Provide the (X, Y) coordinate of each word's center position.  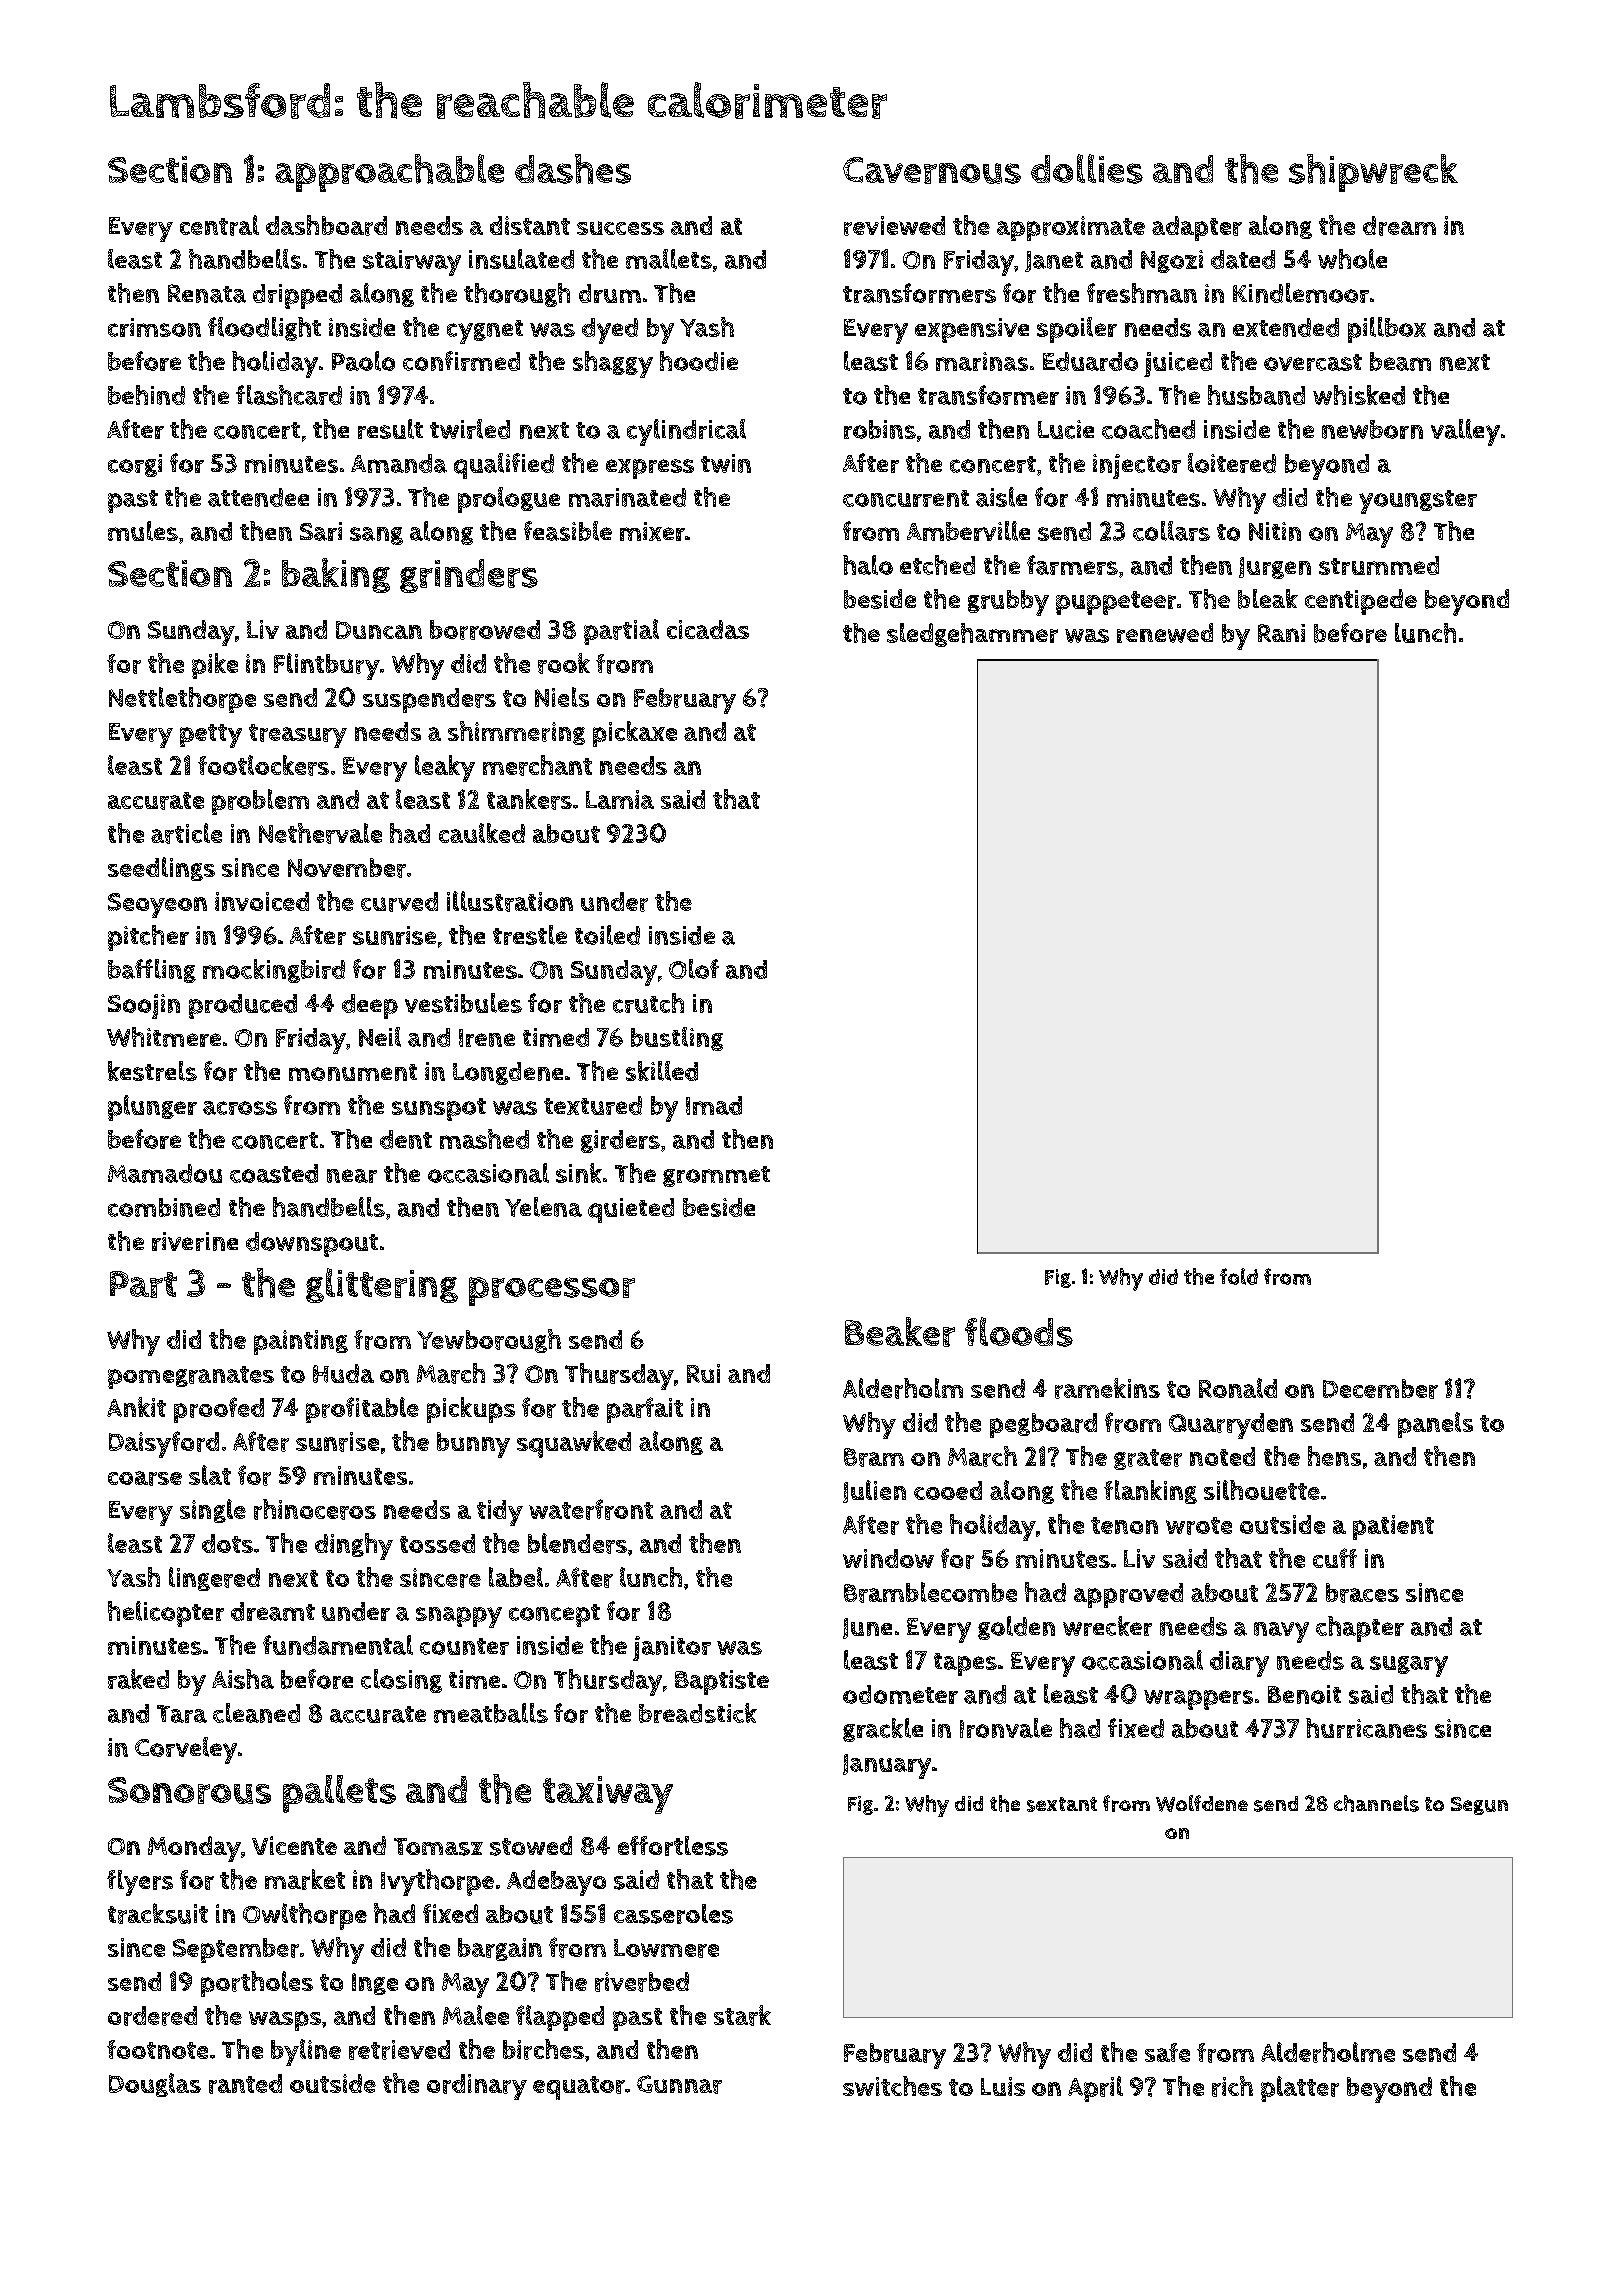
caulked (482, 833)
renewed (1165, 633)
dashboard (326, 225)
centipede (1361, 602)
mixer (652, 531)
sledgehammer (972, 635)
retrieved (399, 2050)
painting (301, 1342)
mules (143, 531)
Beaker (900, 1332)
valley (1465, 432)
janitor (672, 1648)
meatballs (491, 1713)
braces (1362, 1593)
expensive (972, 330)
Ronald (1238, 1388)
